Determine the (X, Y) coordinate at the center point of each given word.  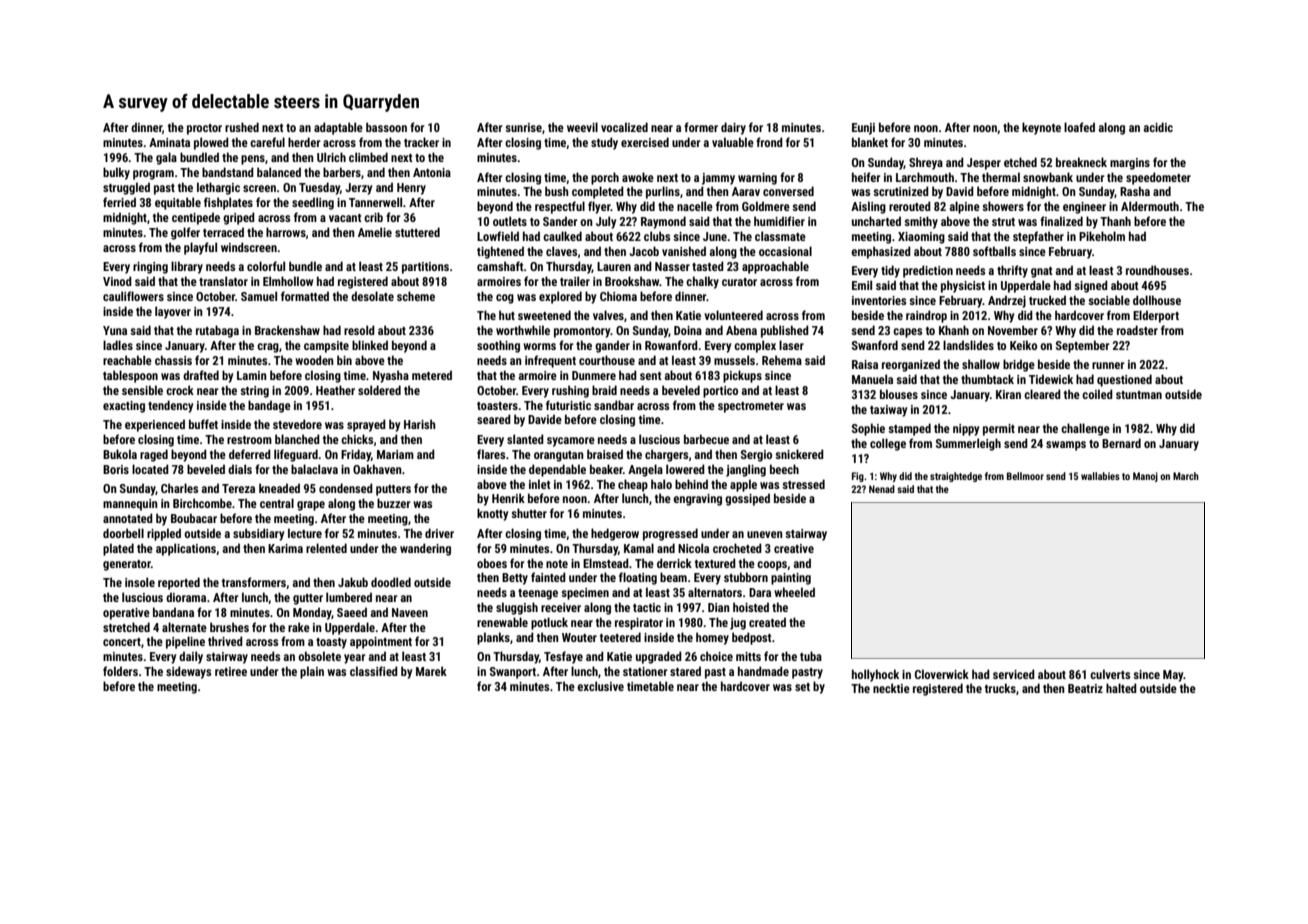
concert (122, 642)
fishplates (228, 203)
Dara (760, 592)
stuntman (1139, 395)
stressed (803, 484)
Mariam (395, 454)
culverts (1110, 674)
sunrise (523, 127)
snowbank (1048, 177)
